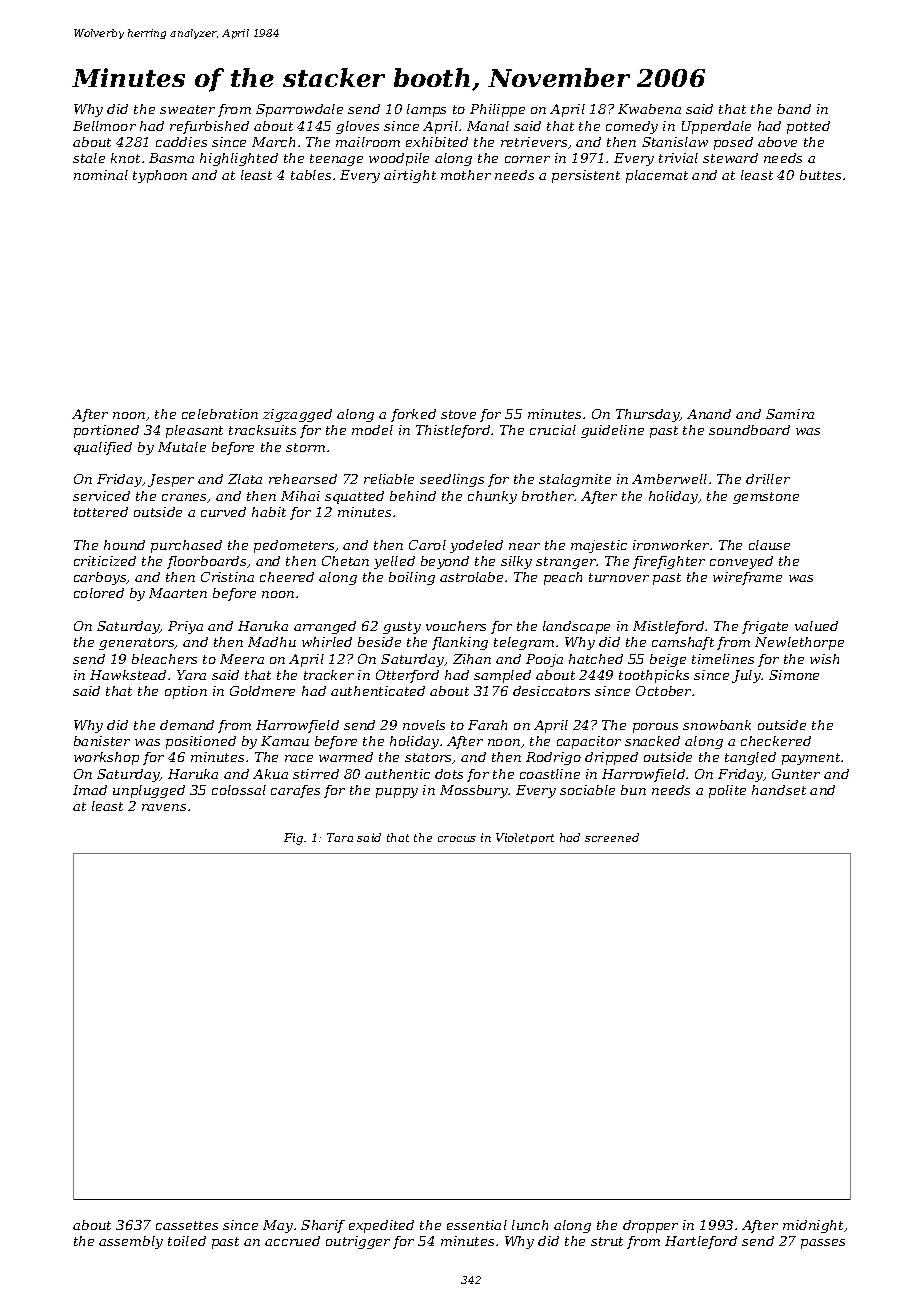 This screenshot has height=1308, width=924. Describe the element at coordinates (727, 791) in the screenshot. I see `polite` at that location.
